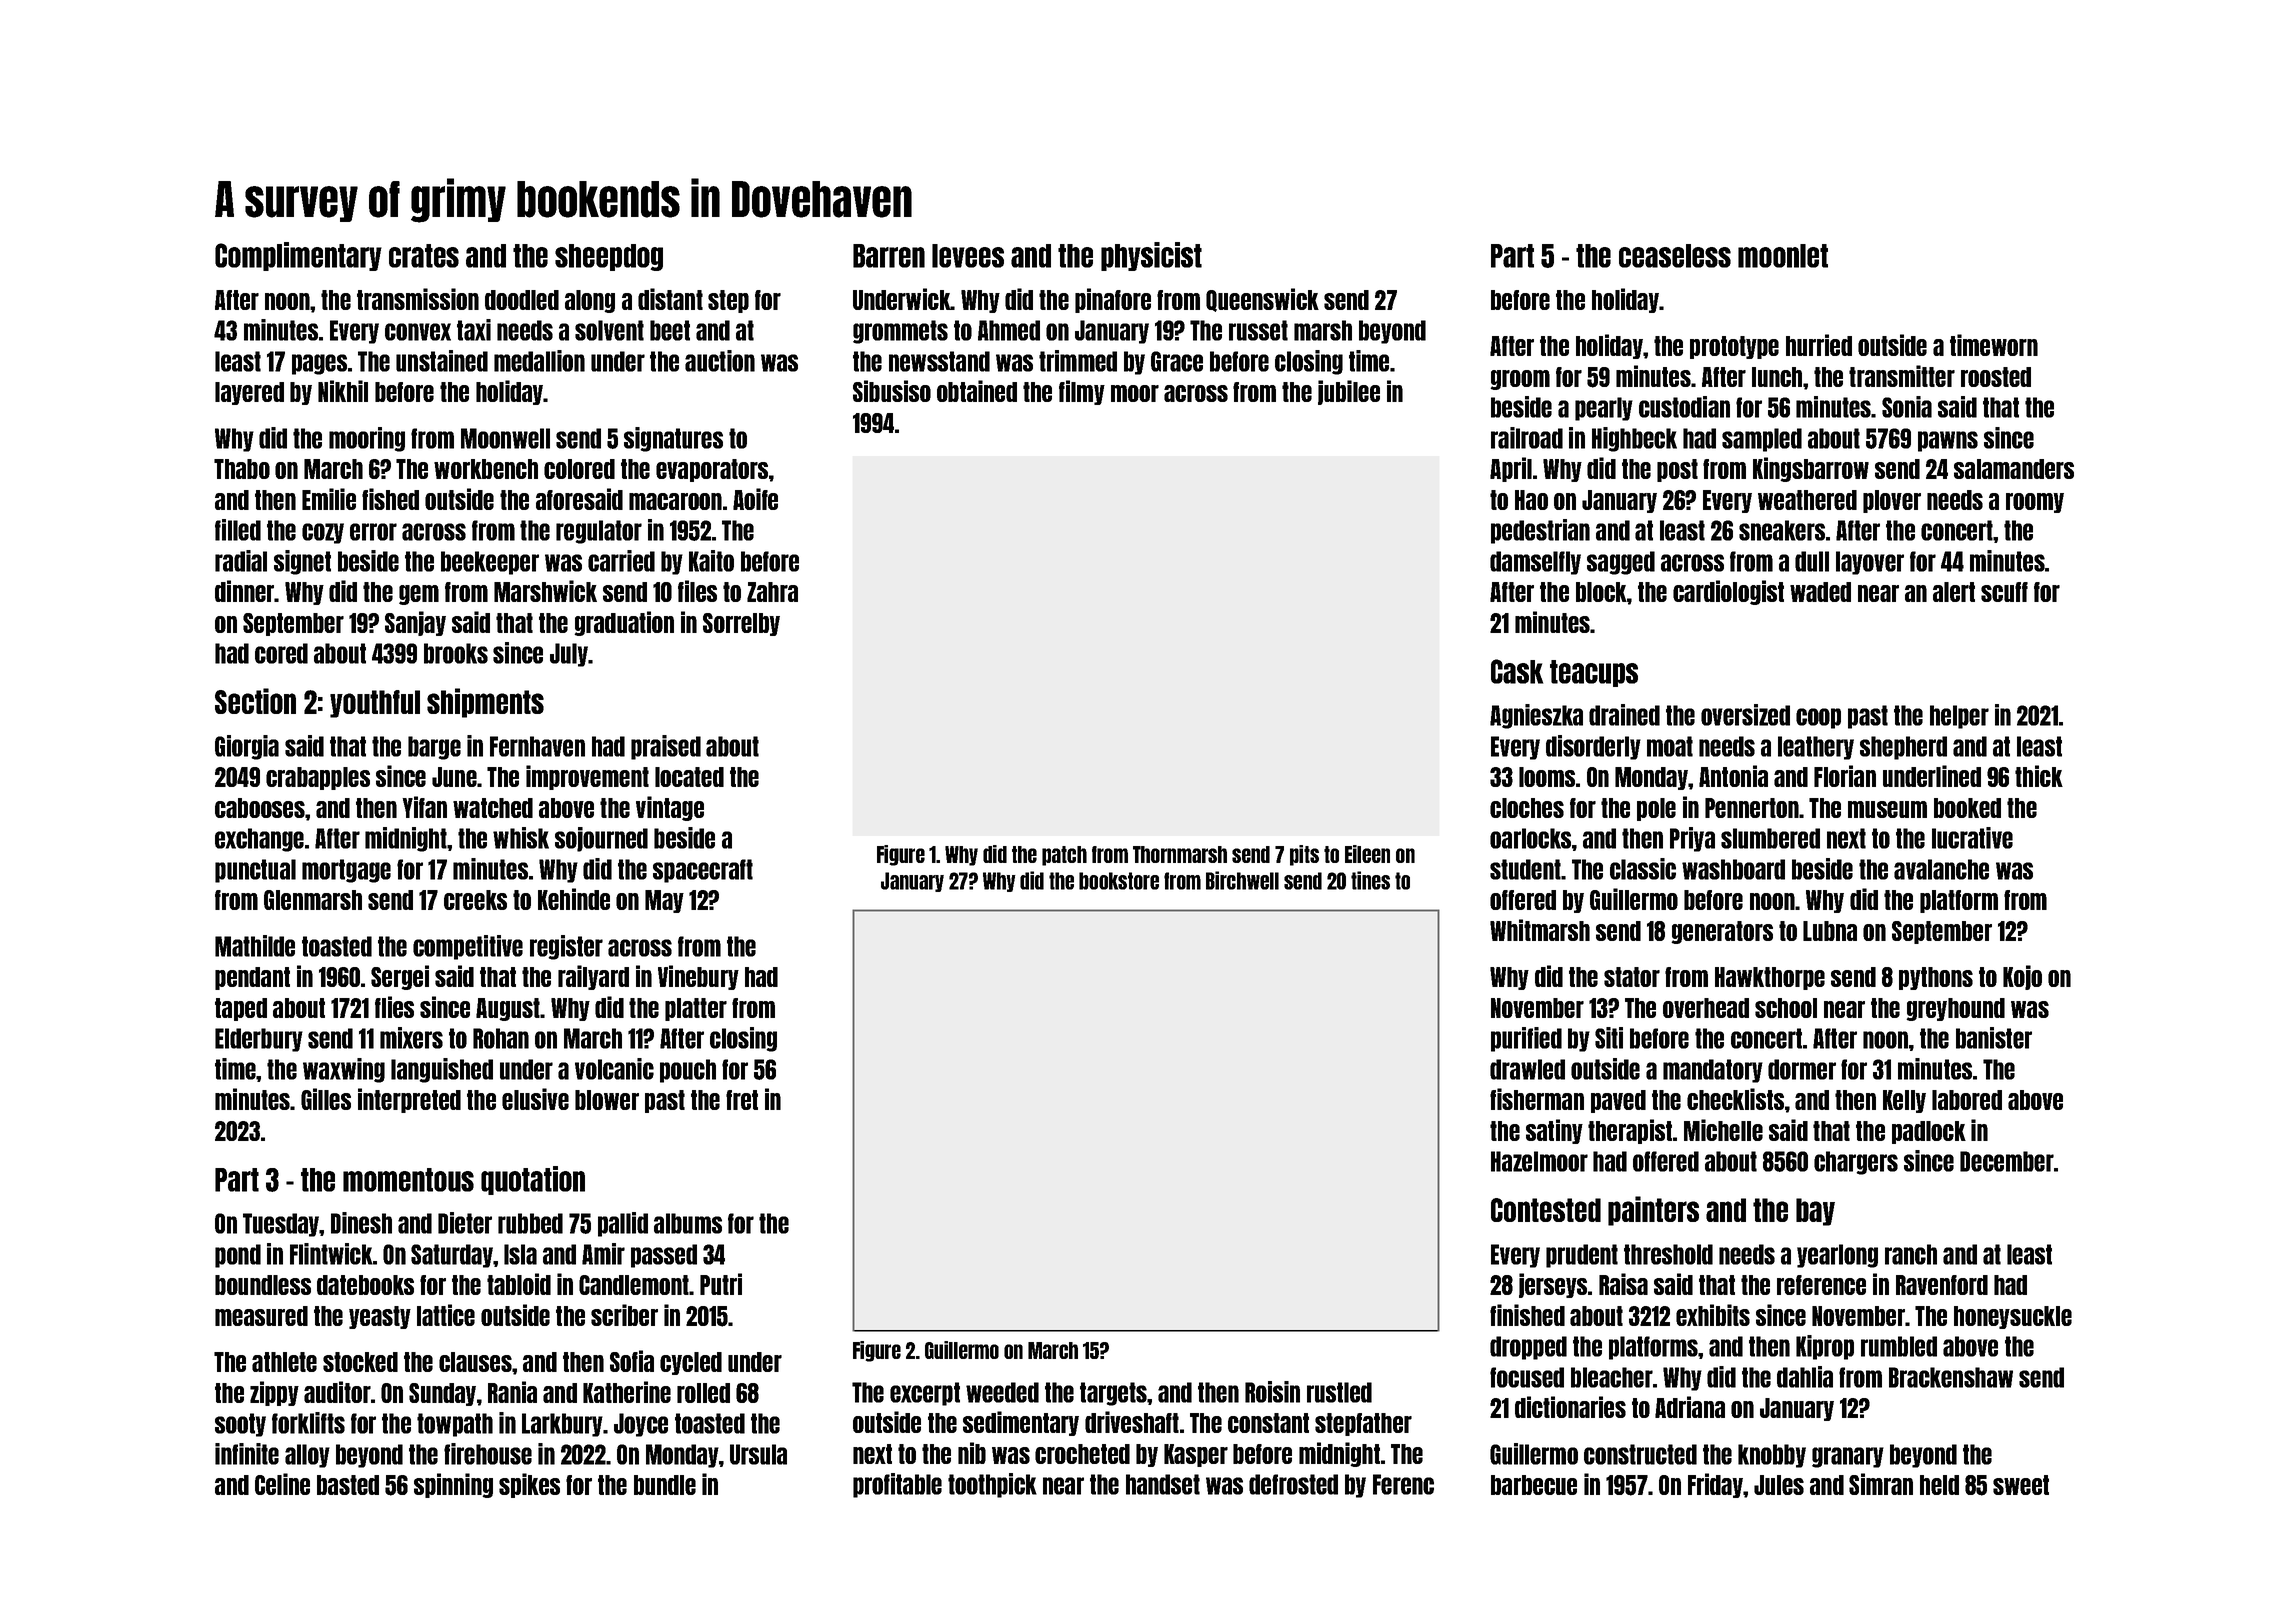 The width and height of the page is (2292, 1620). What do you see at coordinates (772, 592) in the page?
I see `Zahra` at bounding box center [772, 592].
